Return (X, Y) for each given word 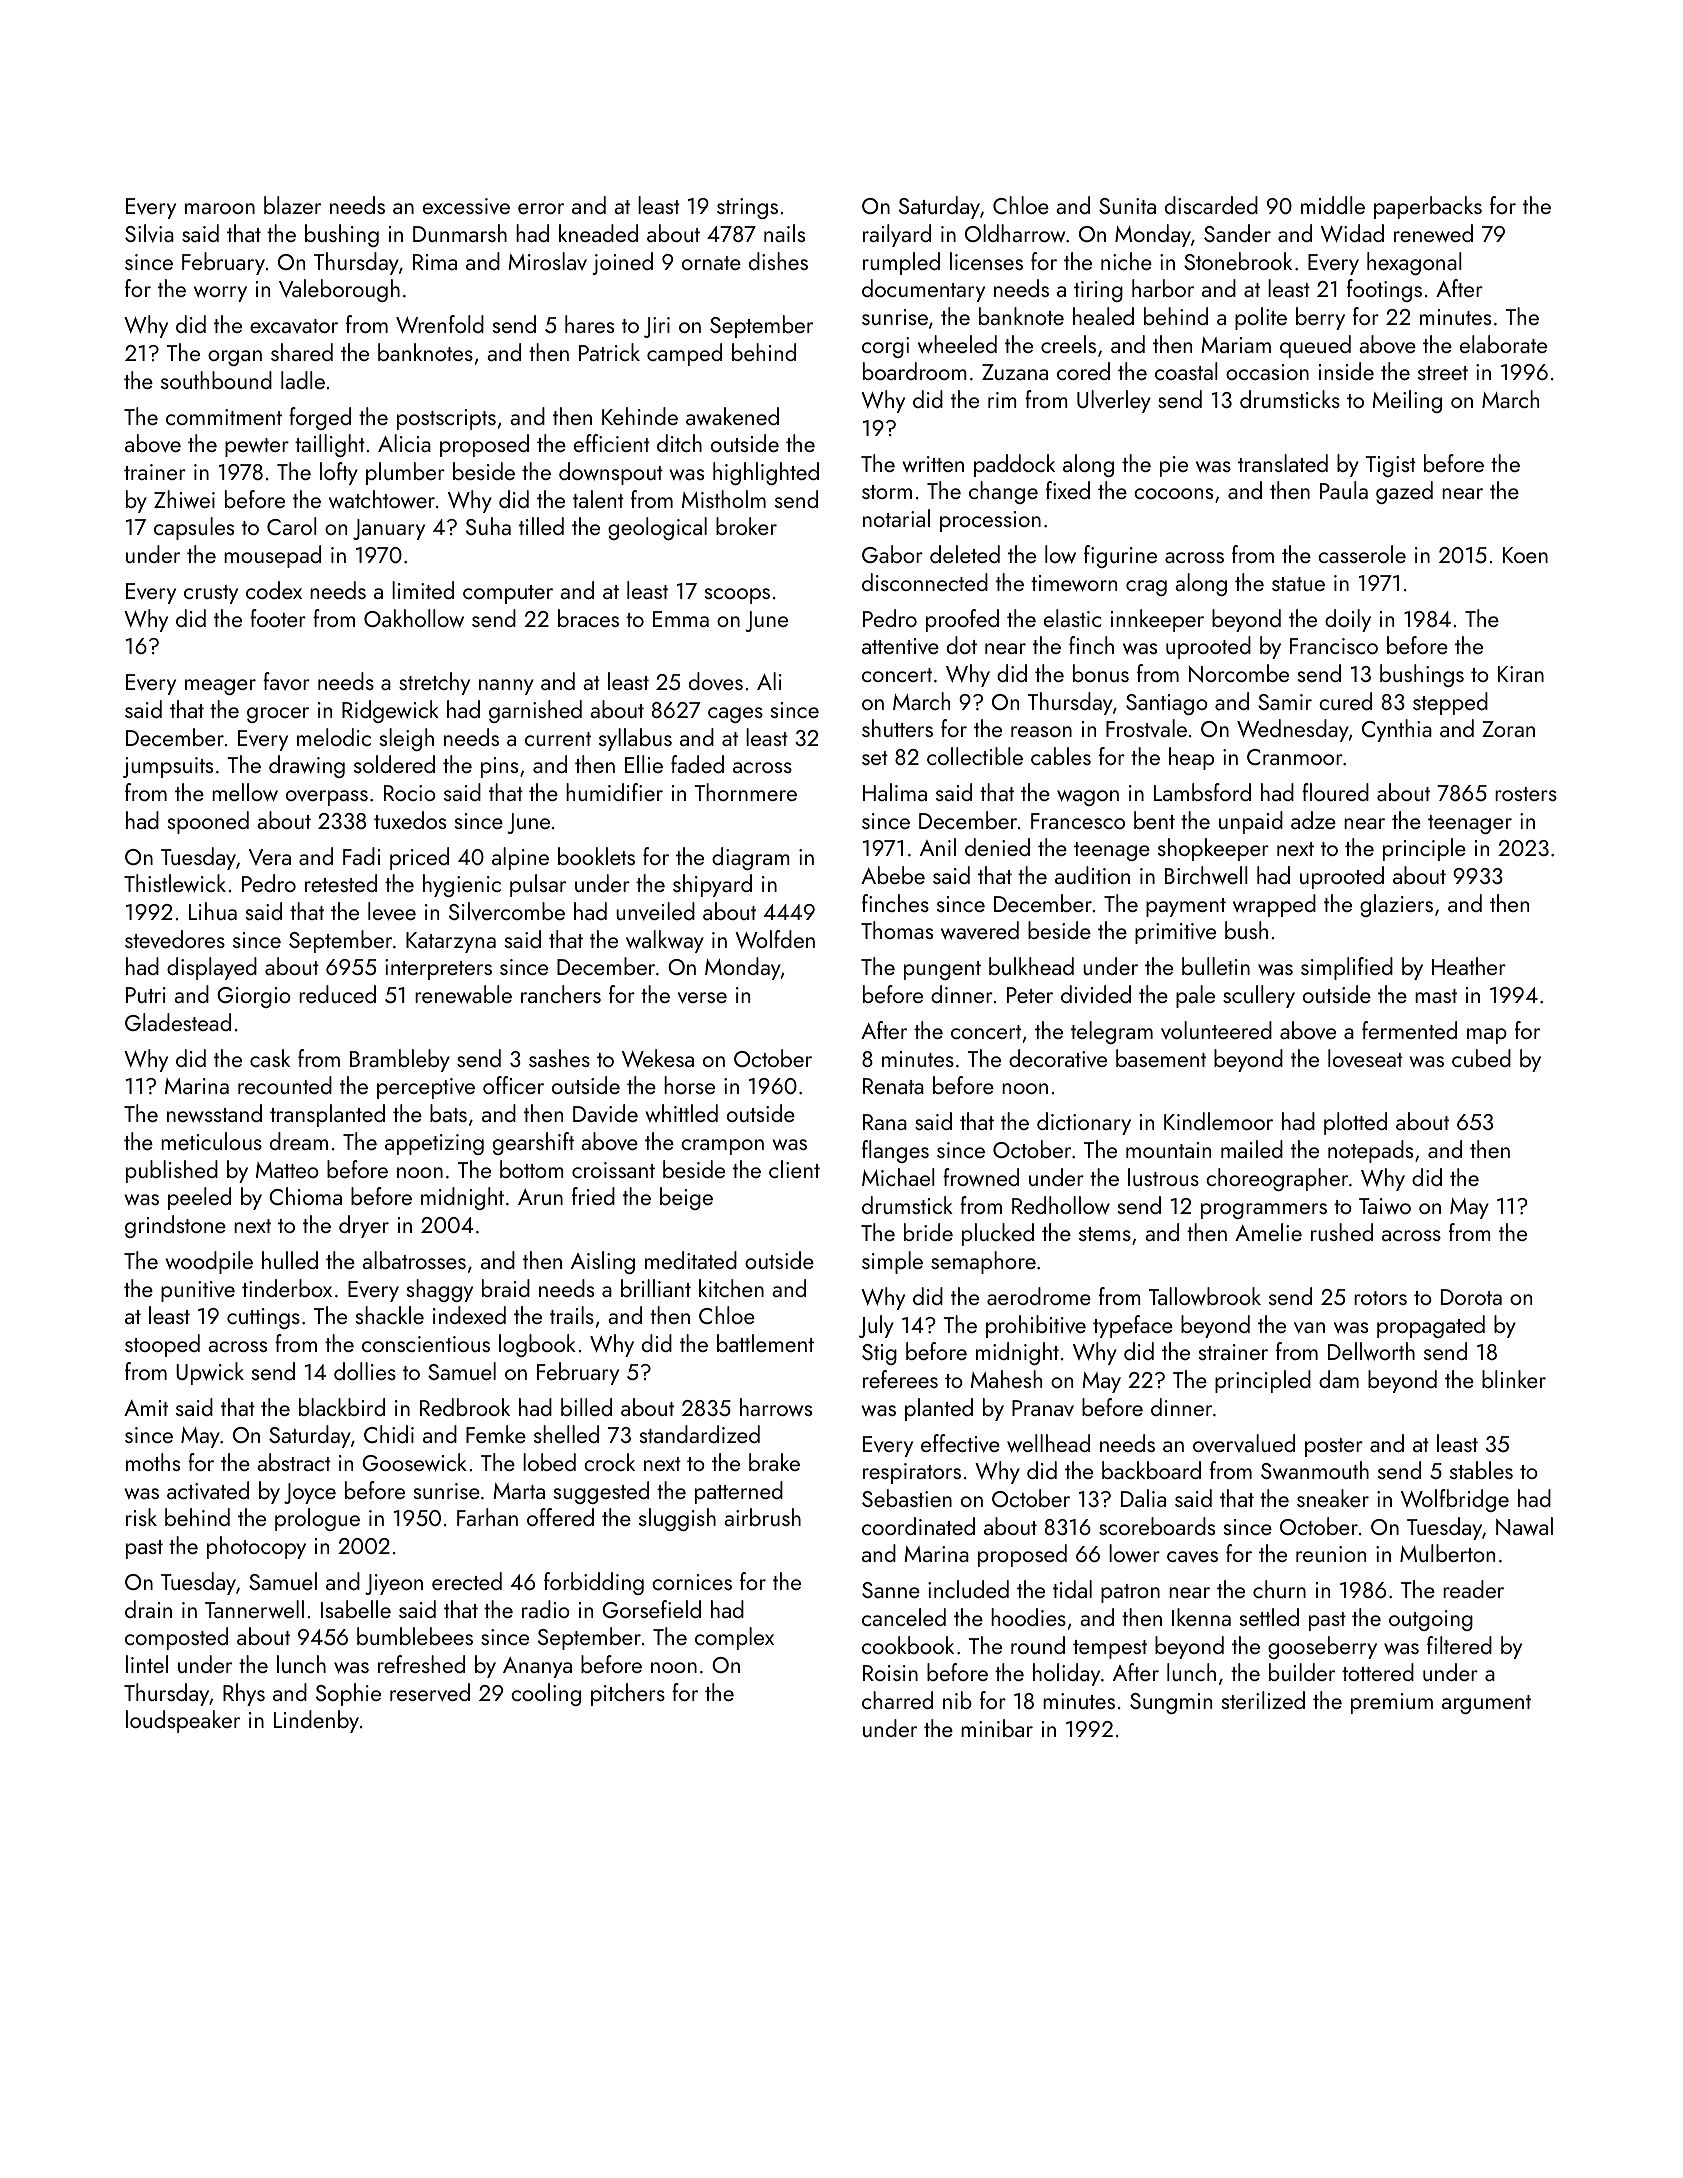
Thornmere (746, 792)
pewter (257, 447)
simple (892, 1262)
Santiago (1167, 704)
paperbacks (1428, 207)
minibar (997, 1728)
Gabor (892, 554)
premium (1392, 1703)
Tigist (1391, 466)
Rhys (244, 1694)
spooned (208, 822)
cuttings (263, 1318)
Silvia (149, 233)
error (541, 208)
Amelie (1268, 1232)
